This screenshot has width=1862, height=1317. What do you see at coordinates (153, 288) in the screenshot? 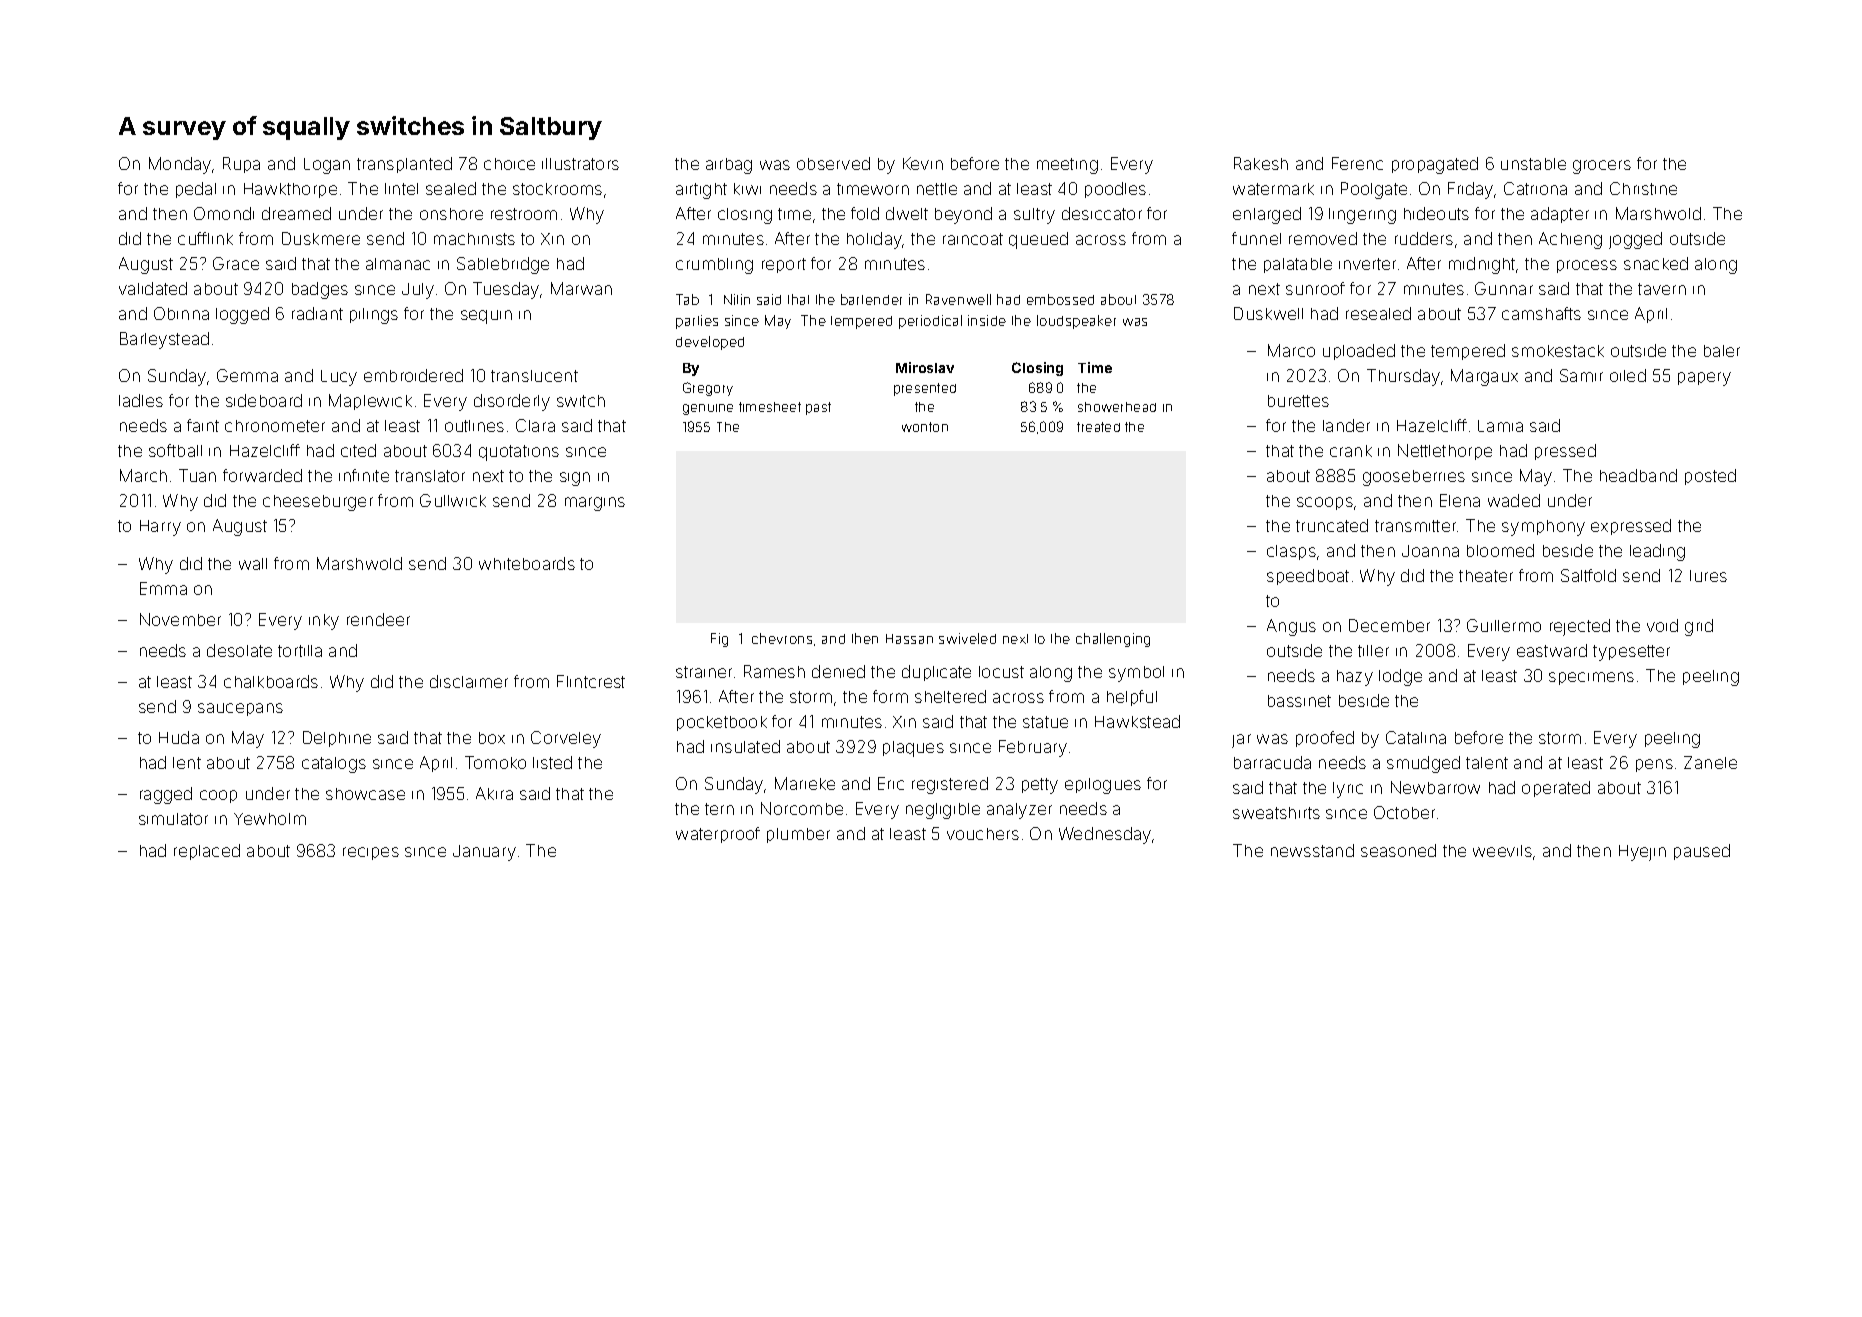
I see `validated` at bounding box center [153, 288].
